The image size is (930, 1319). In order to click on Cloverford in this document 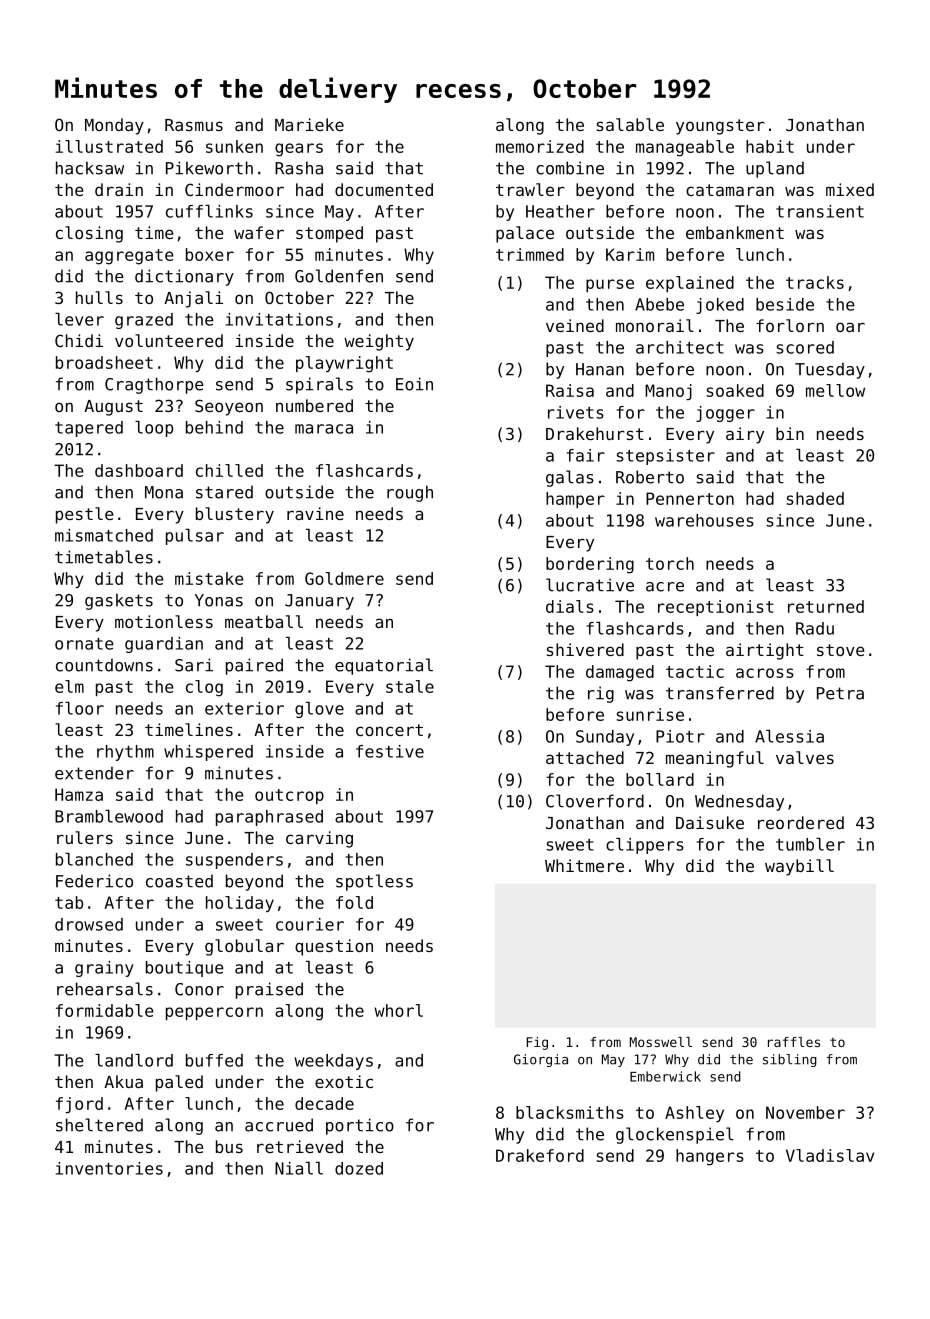, I will do `click(595, 801)`.
